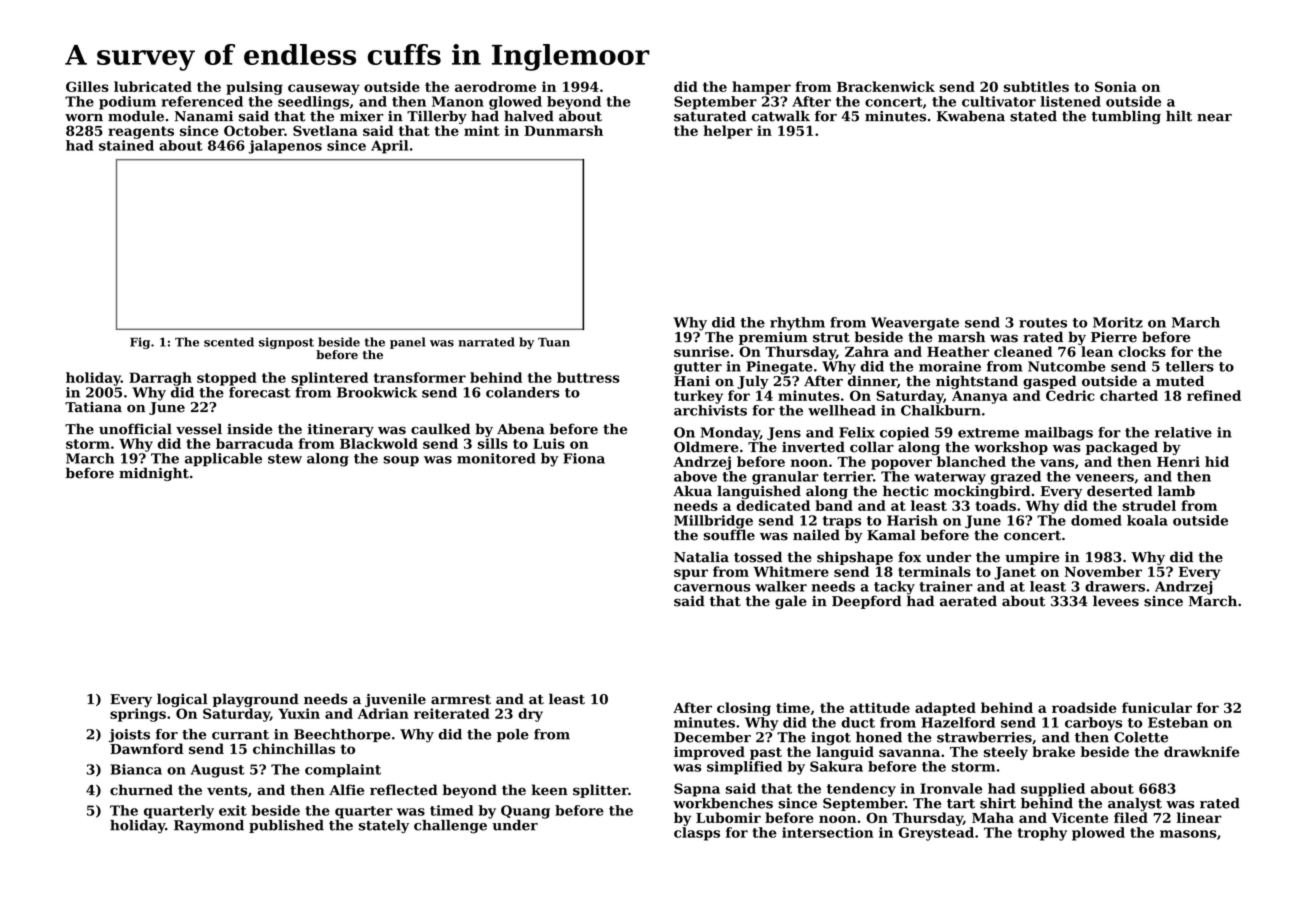 The height and width of the screenshot is (924, 1308). What do you see at coordinates (324, 89) in the screenshot?
I see `causeway` at bounding box center [324, 89].
